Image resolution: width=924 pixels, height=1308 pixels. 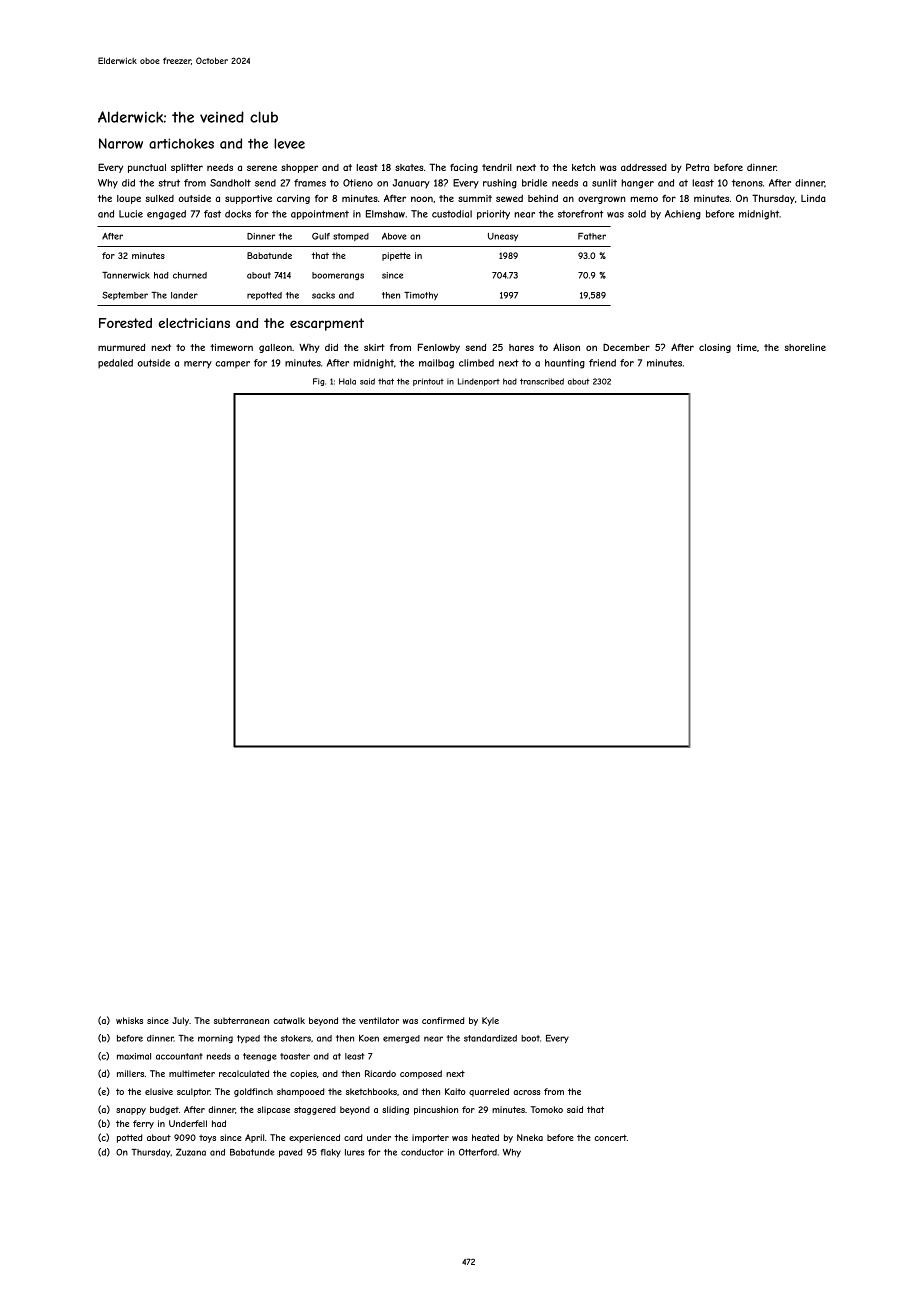 What do you see at coordinates (233, 364) in the screenshot?
I see `camper` at bounding box center [233, 364].
